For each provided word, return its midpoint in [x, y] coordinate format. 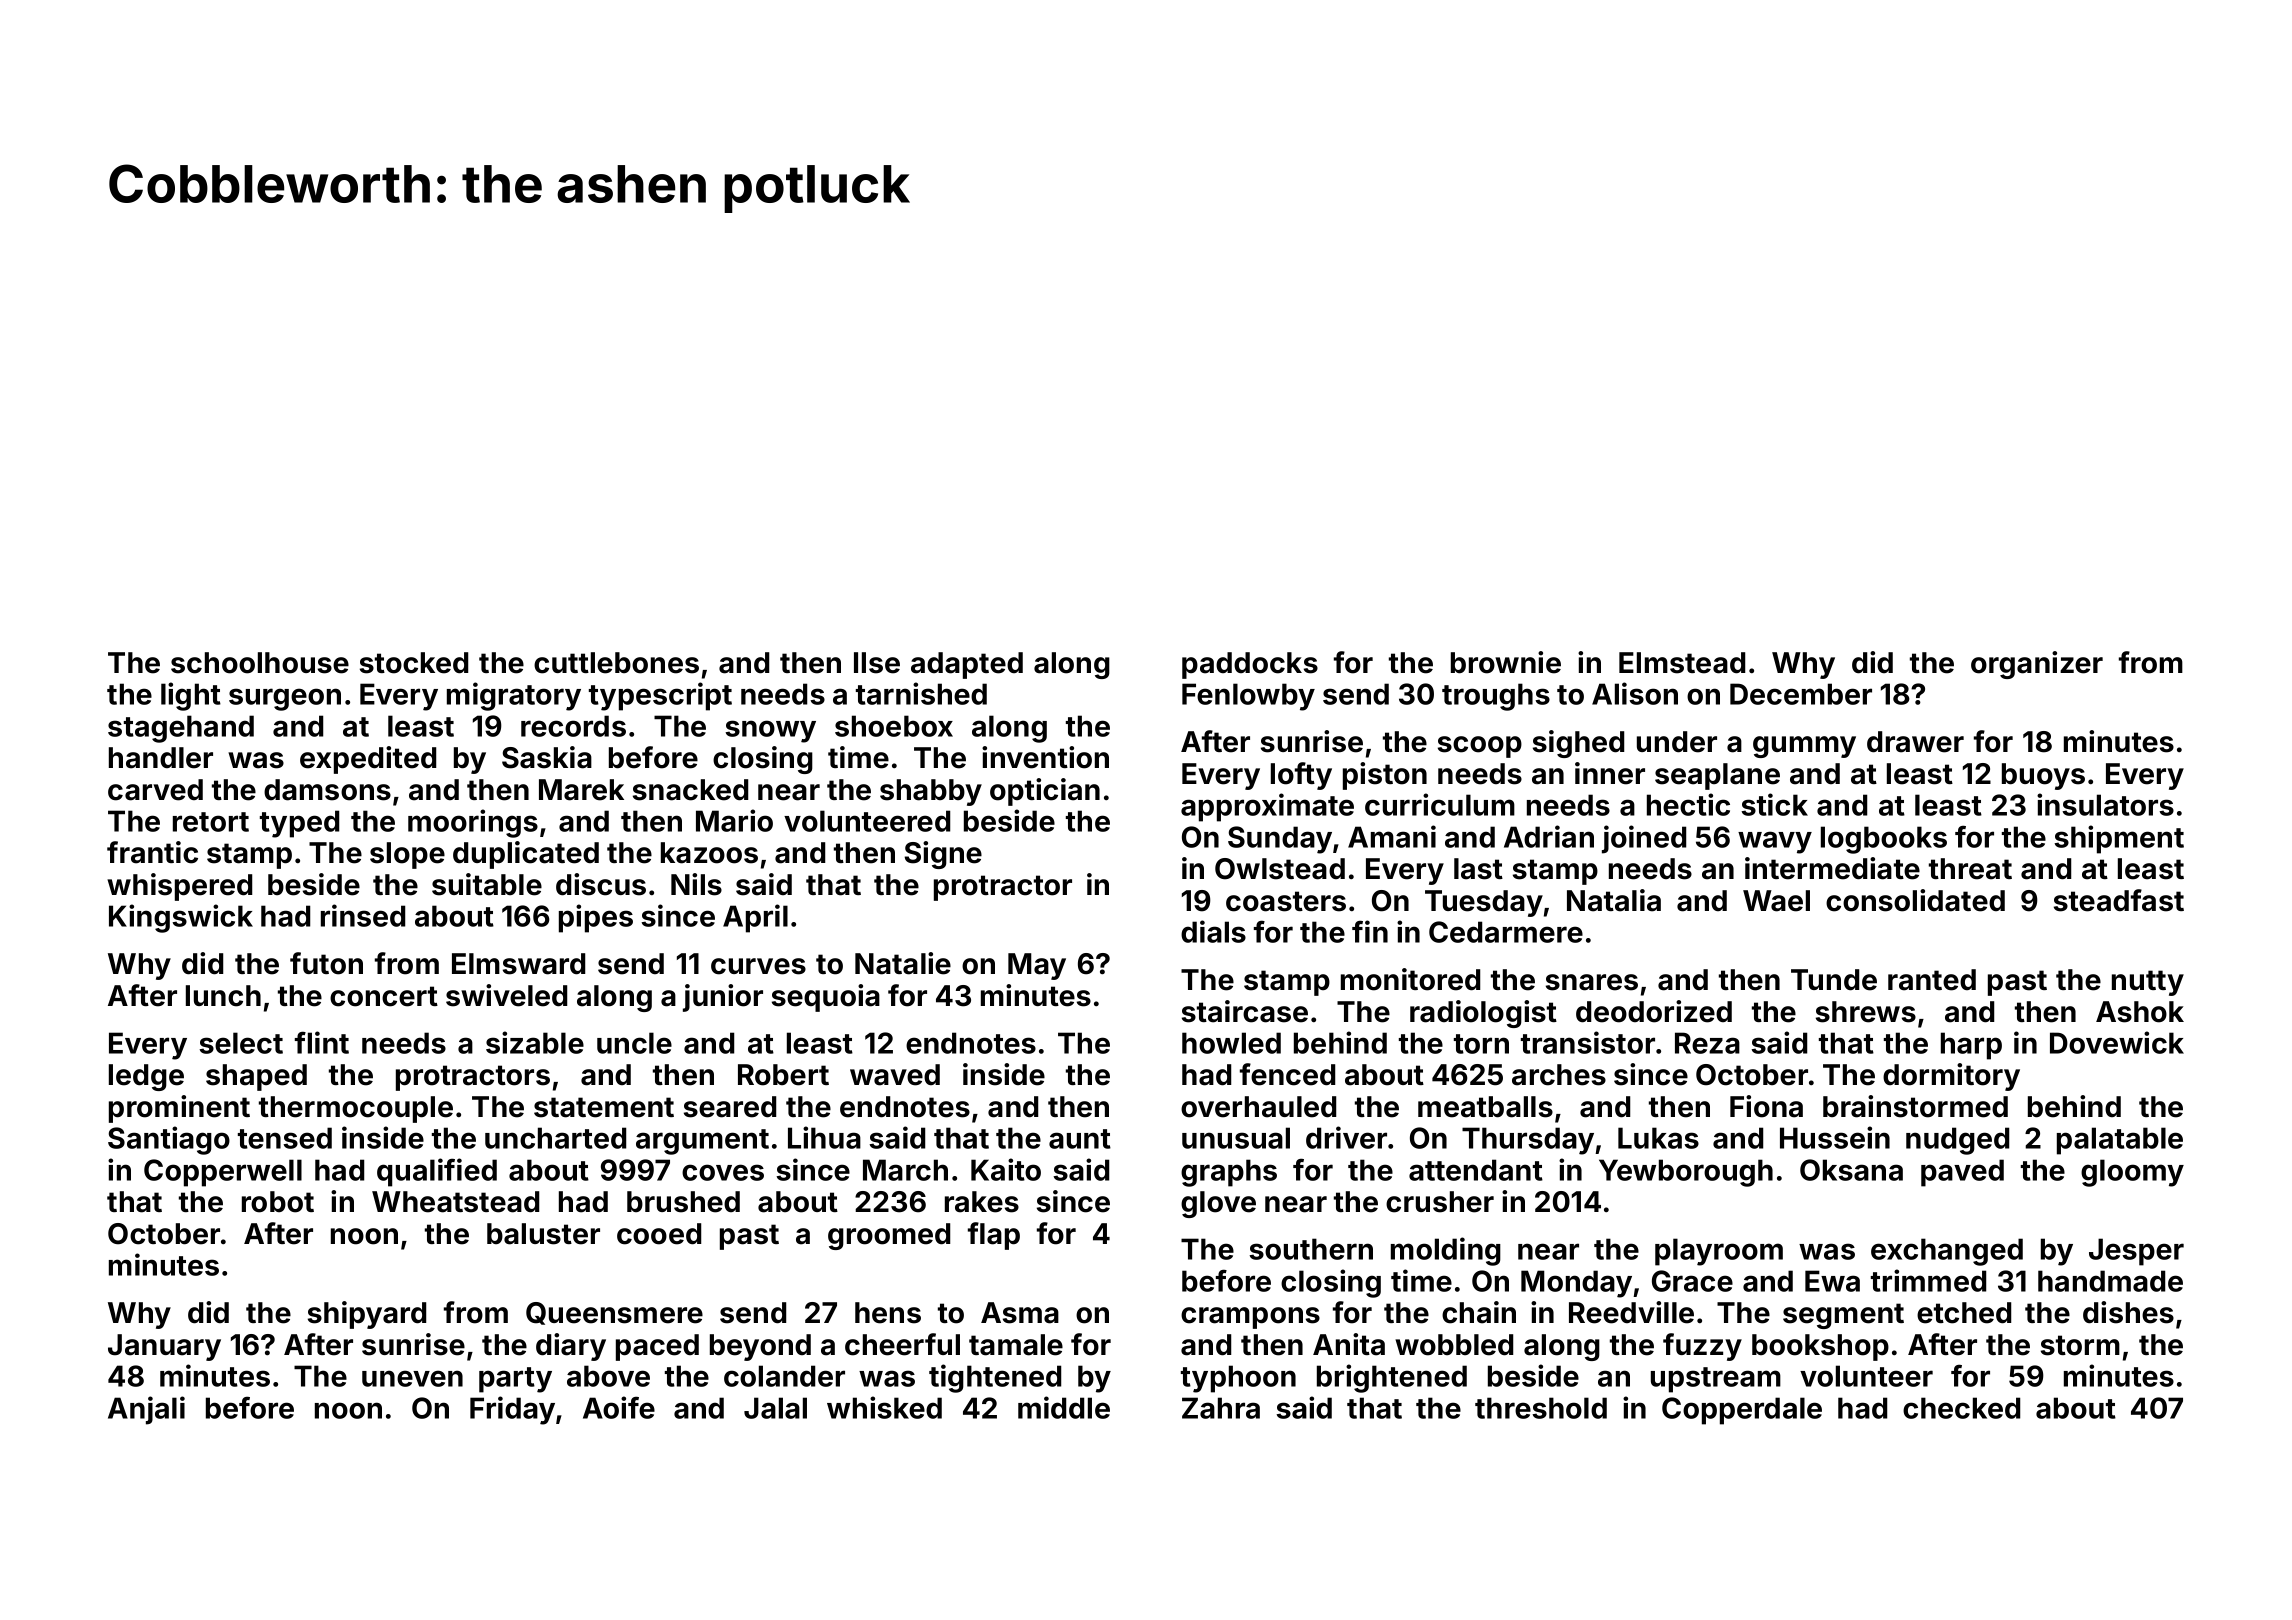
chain [1479, 1312]
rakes [982, 1202]
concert [384, 996]
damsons [327, 790]
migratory [514, 696]
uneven [412, 1378]
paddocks [1250, 665]
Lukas [1658, 1138]
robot [278, 1202]
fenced [1287, 1074]
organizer [2037, 665]
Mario [734, 820]
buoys [2043, 776]
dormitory [1951, 1077]
